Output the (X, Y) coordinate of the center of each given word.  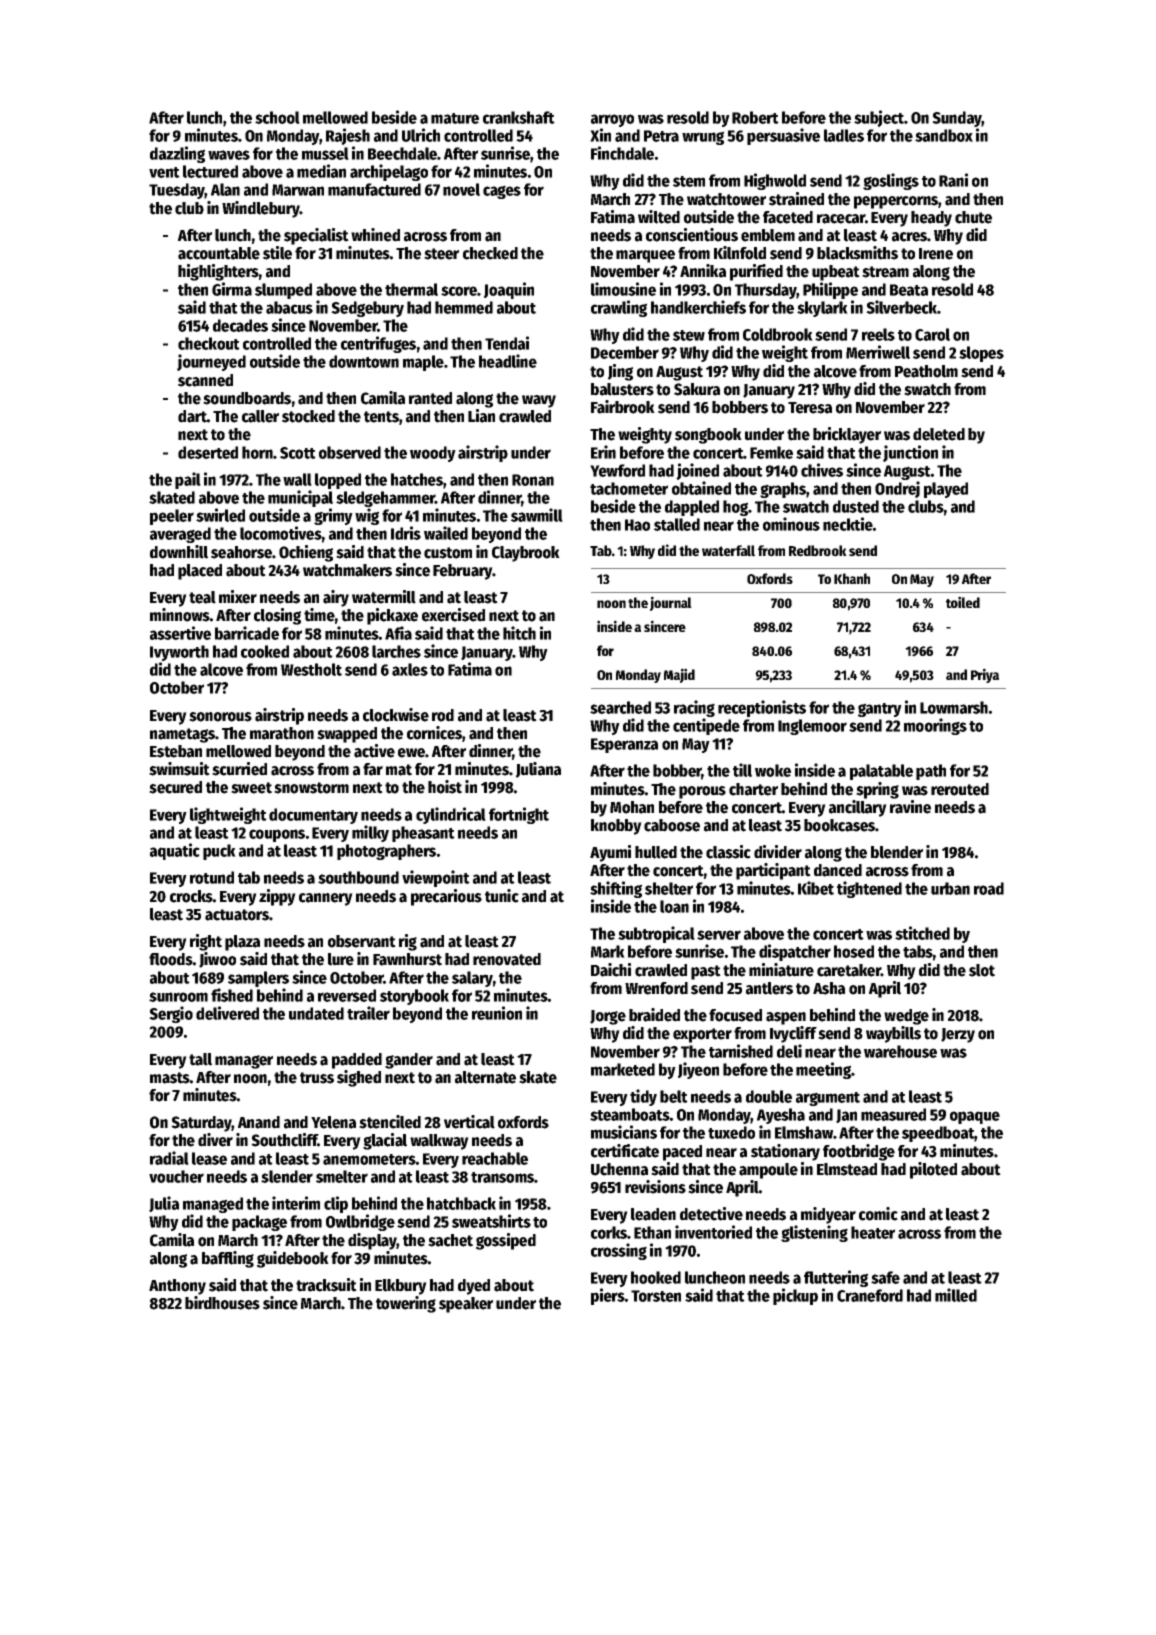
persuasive (783, 136)
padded (357, 1061)
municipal (300, 498)
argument (828, 1099)
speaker (466, 1305)
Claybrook (526, 554)
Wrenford (656, 988)
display (372, 1241)
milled (956, 1295)
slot (982, 970)
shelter (669, 888)
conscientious (692, 235)
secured (175, 787)
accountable (219, 253)
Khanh (852, 578)
